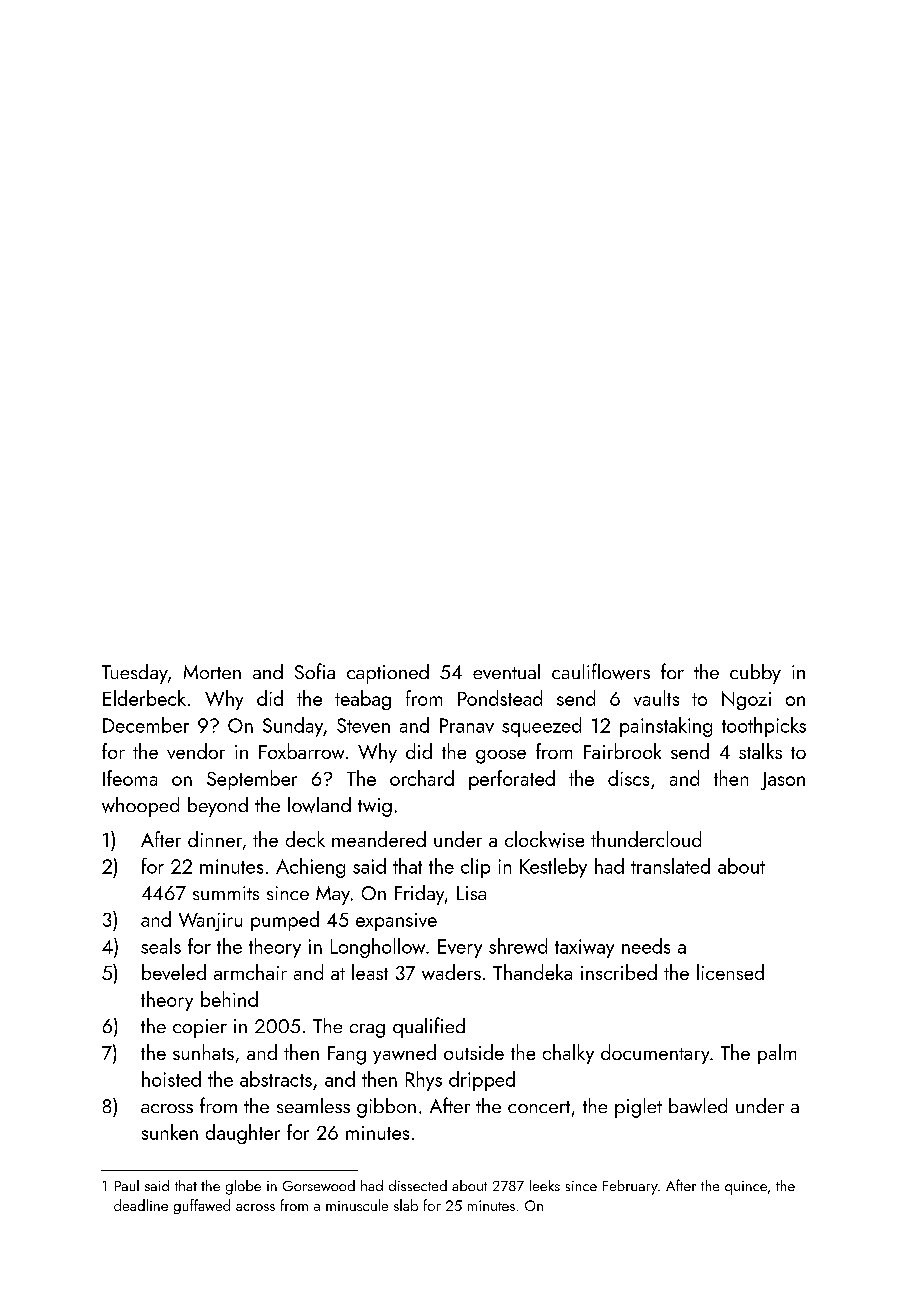 The height and width of the image is (1316, 908). What do you see at coordinates (666, 727) in the image?
I see `painstaking` at bounding box center [666, 727].
